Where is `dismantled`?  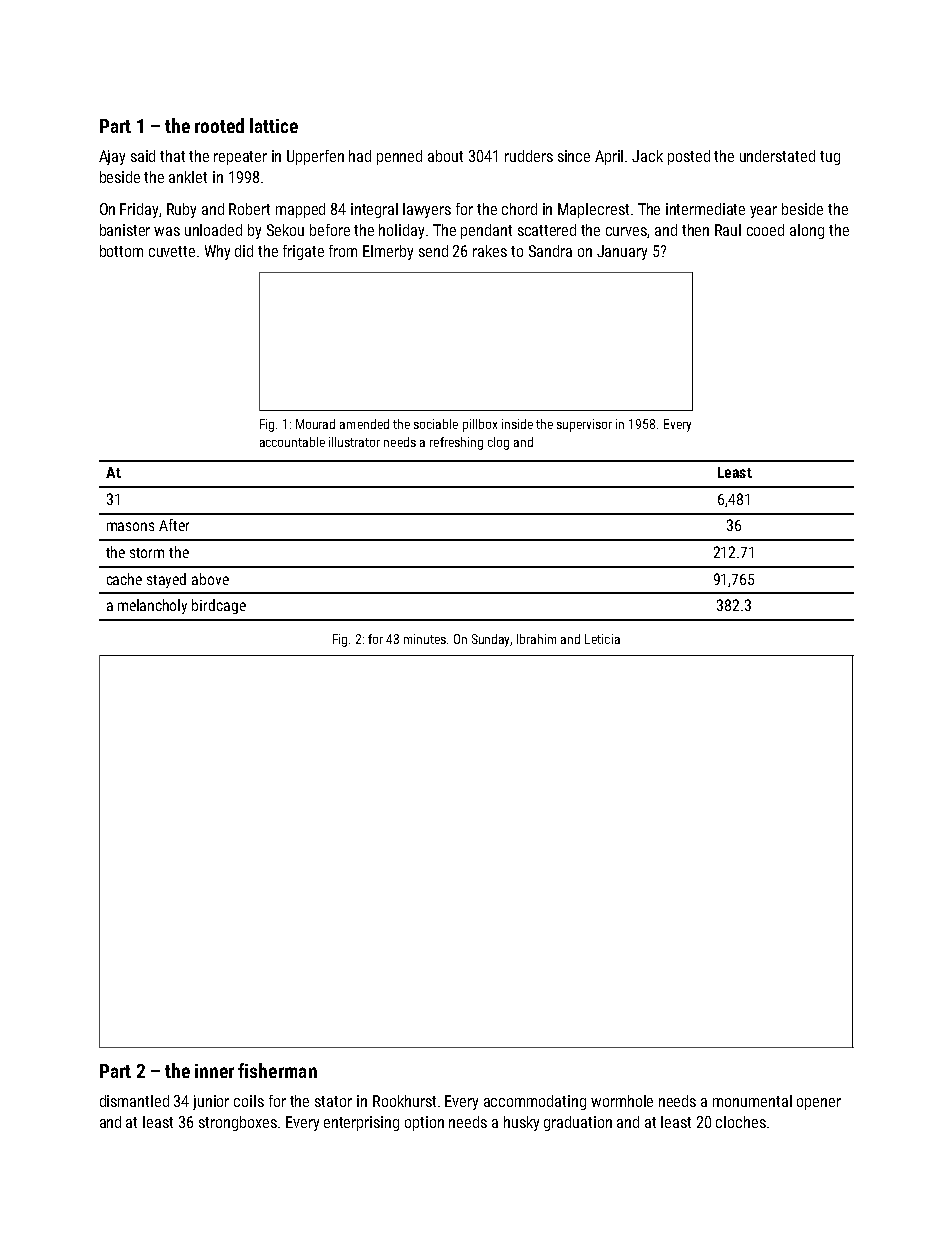
dismantled is located at coordinates (134, 1101).
